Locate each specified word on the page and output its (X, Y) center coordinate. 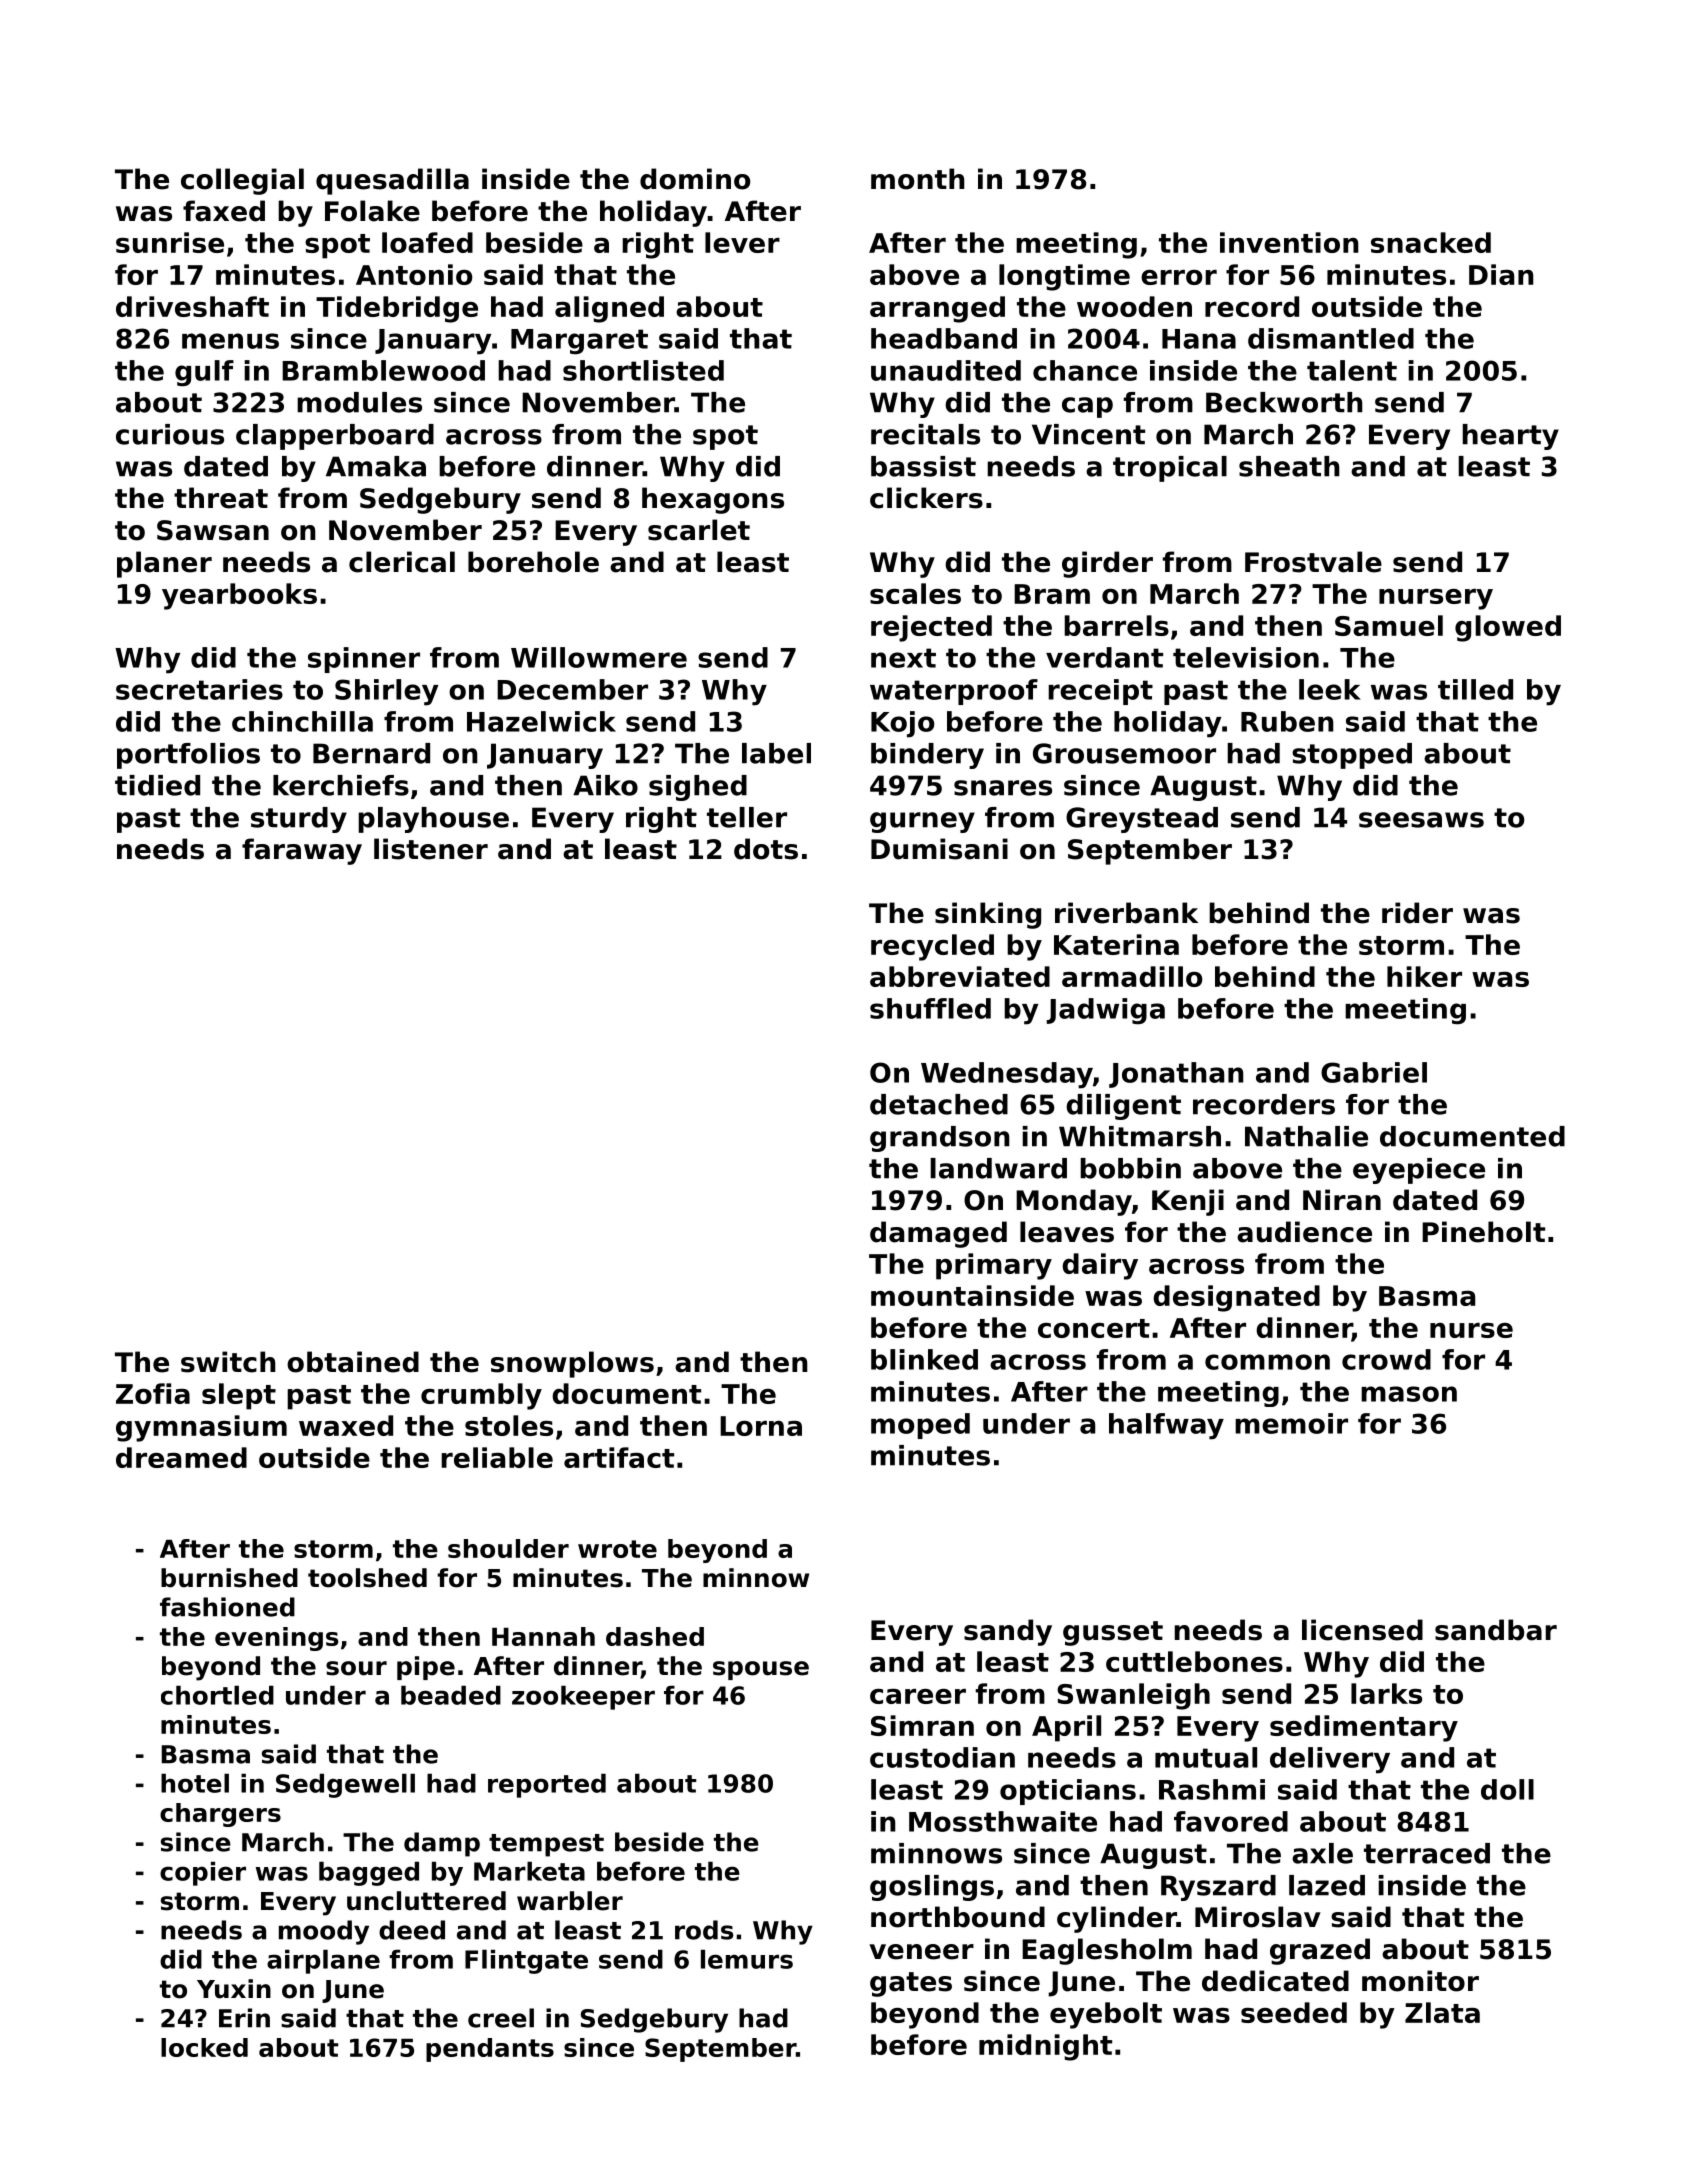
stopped (1352, 756)
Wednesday (1007, 1075)
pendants (490, 2050)
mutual (1206, 1757)
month (918, 179)
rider (1417, 913)
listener (431, 849)
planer (164, 564)
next (903, 658)
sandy (1008, 1632)
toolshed (367, 1578)
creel (501, 2018)
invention (1289, 242)
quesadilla (392, 181)
